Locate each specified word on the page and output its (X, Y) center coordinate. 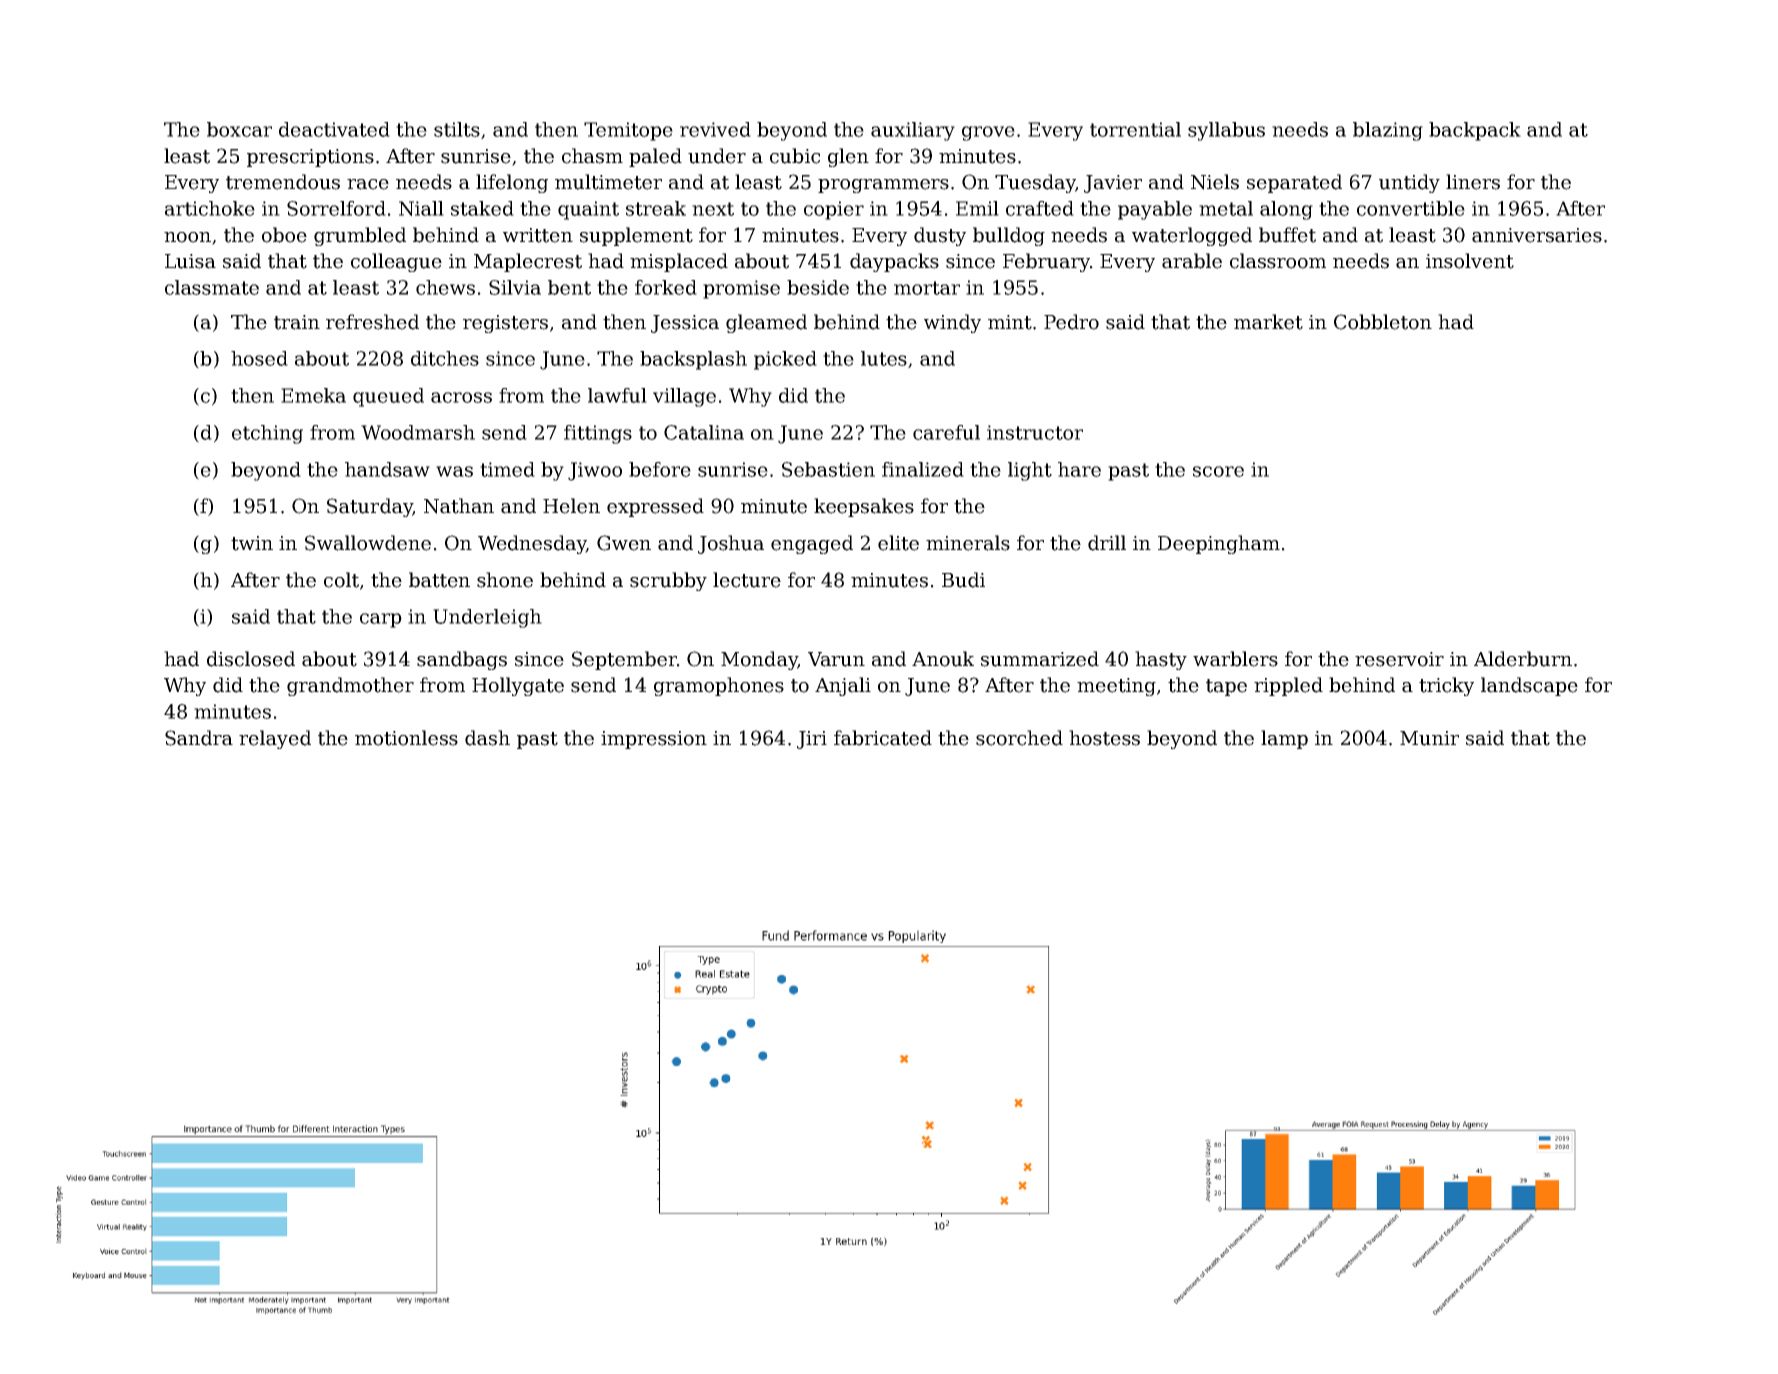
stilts (457, 129)
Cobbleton (1383, 322)
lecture (747, 580)
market (1268, 322)
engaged (812, 544)
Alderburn (1523, 659)
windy (952, 323)
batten (439, 580)
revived (715, 129)
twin (252, 543)
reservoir (1399, 659)
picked (785, 360)
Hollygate (518, 686)
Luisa (190, 261)
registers (505, 324)
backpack (1475, 131)
